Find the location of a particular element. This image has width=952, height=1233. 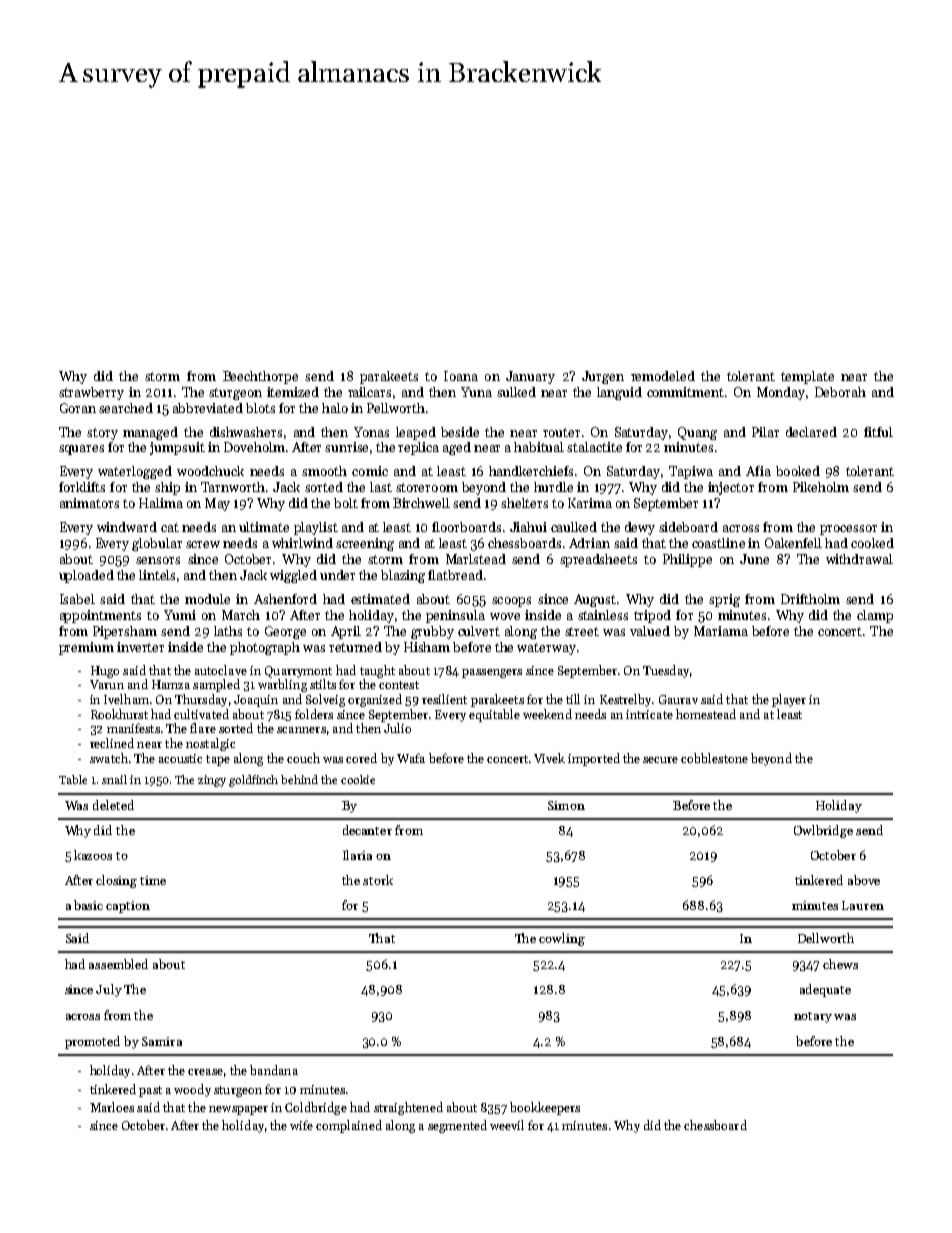

promoted is located at coordinates (92, 1042).
